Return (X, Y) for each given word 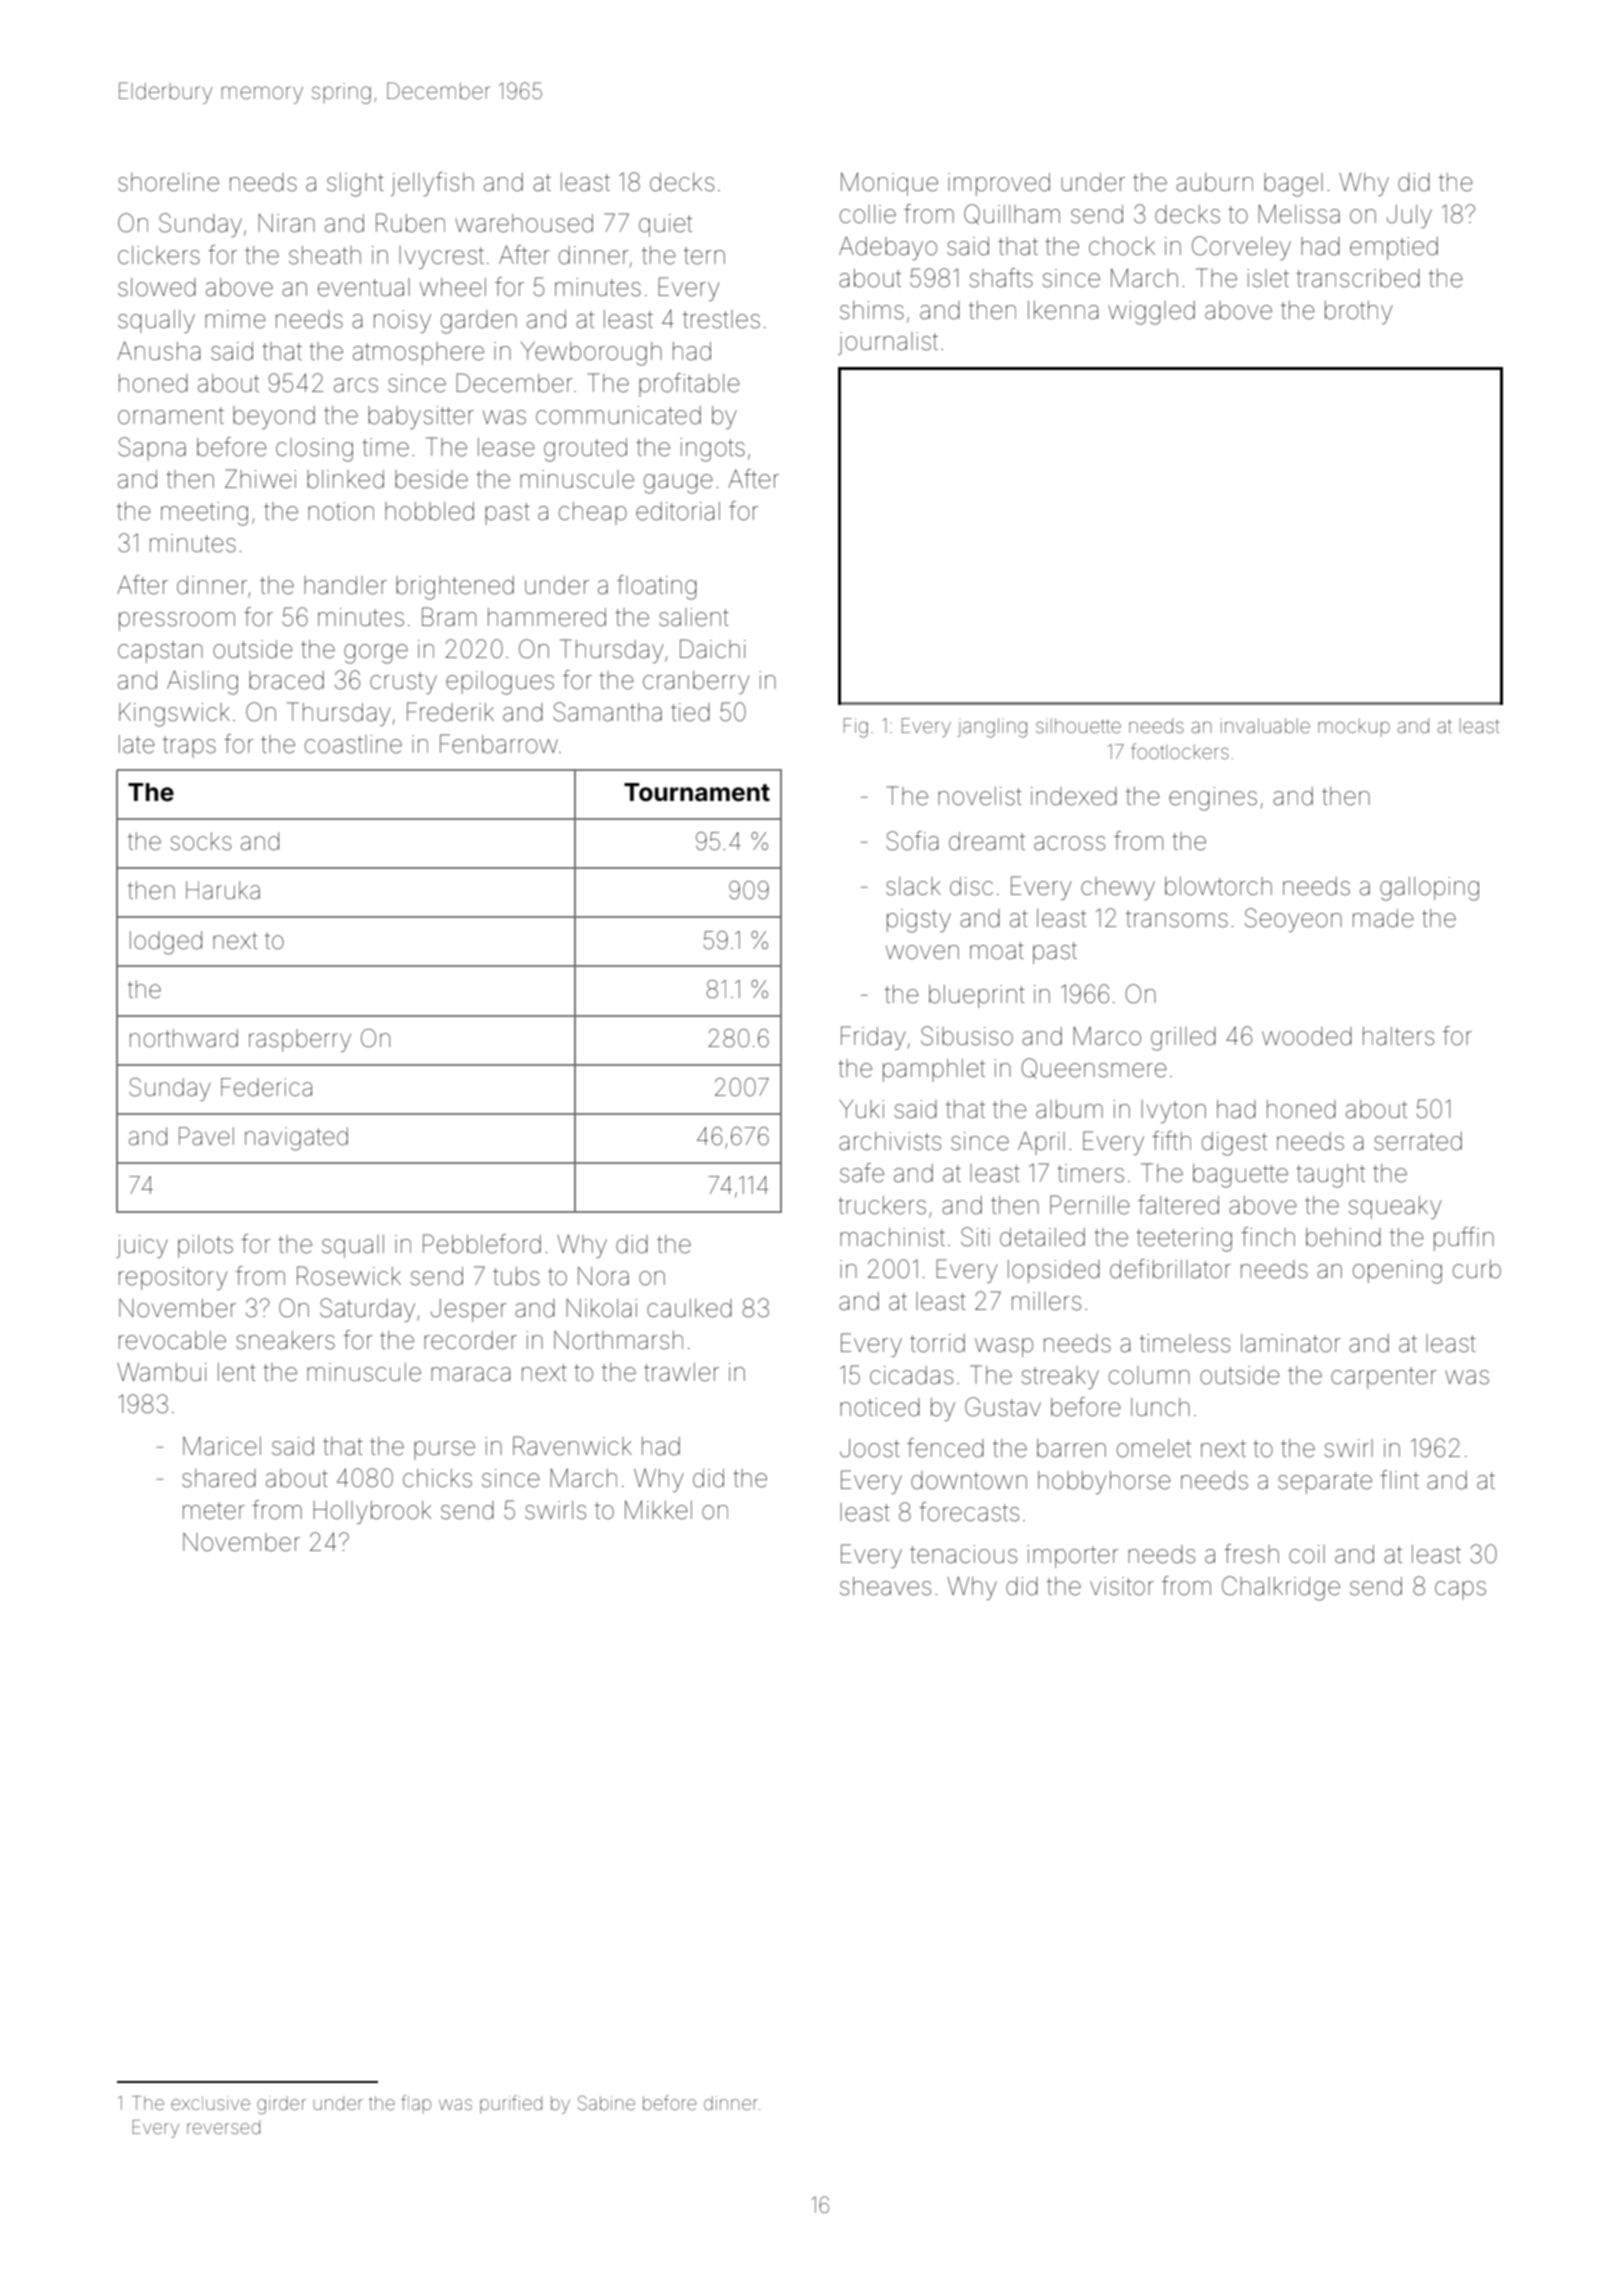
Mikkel (658, 1510)
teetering (1184, 1240)
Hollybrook (372, 1512)
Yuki (861, 1109)
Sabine (606, 2102)
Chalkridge (1281, 1588)
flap (416, 2104)
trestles (721, 319)
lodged (166, 943)
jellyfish (432, 184)
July (1409, 216)
